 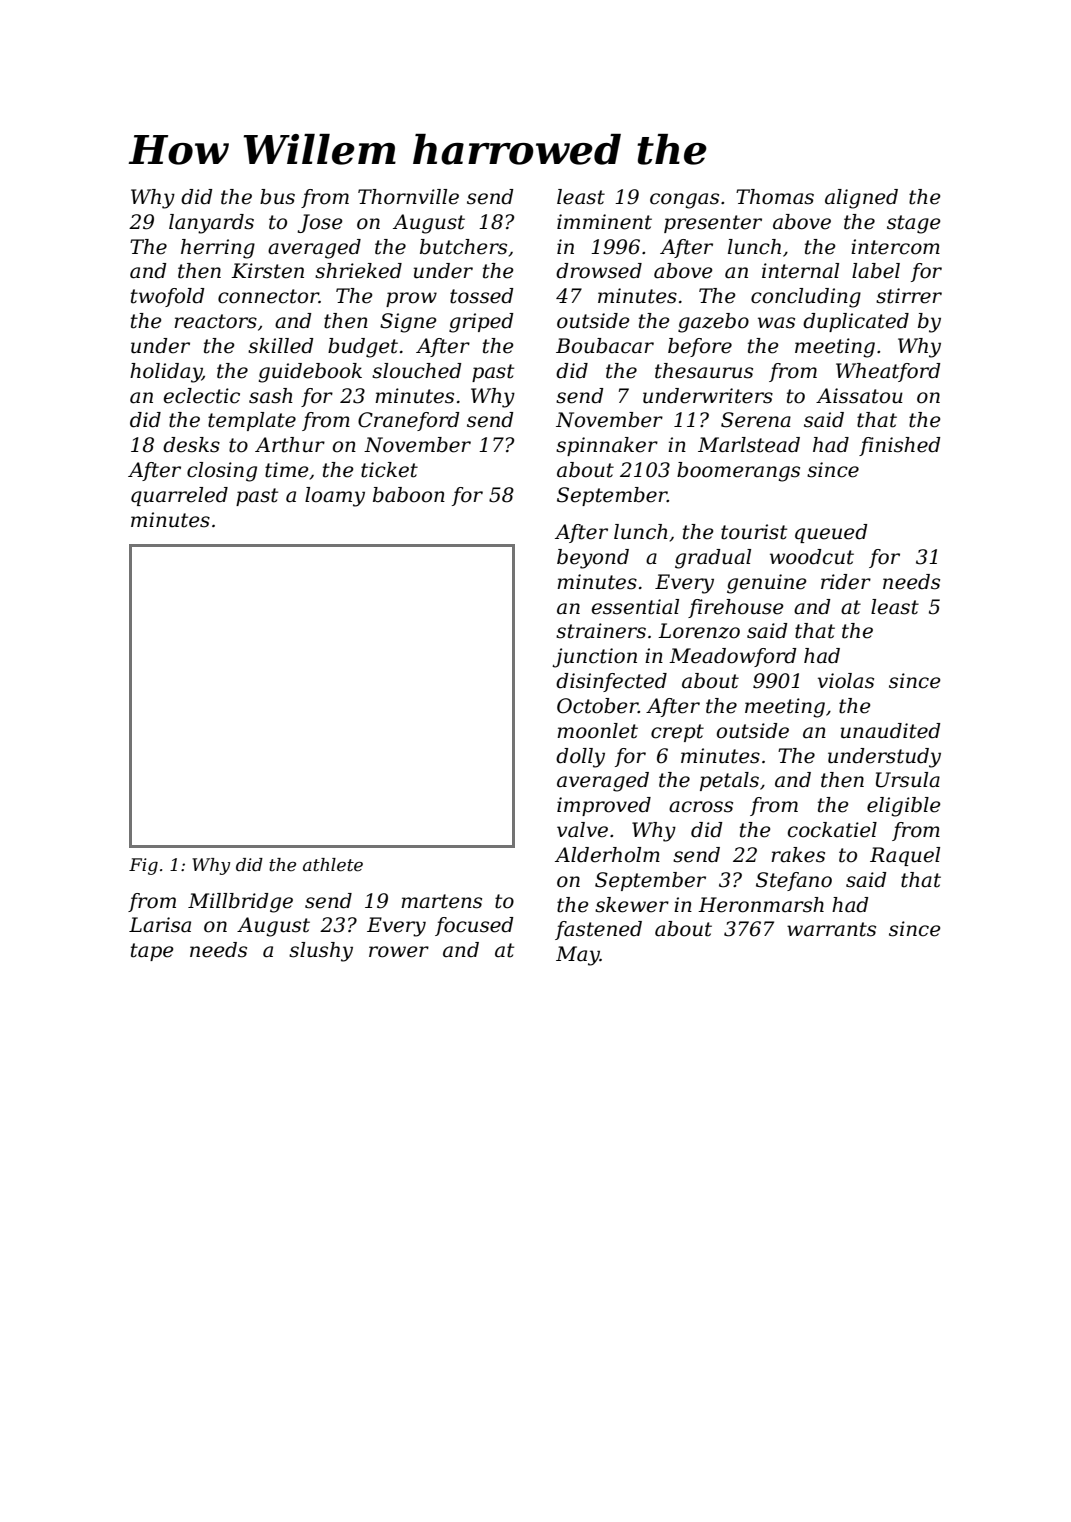 What do you see at coordinates (632, 905) in the screenshot?
I see `skewer` at bounding box center [632, 905].
